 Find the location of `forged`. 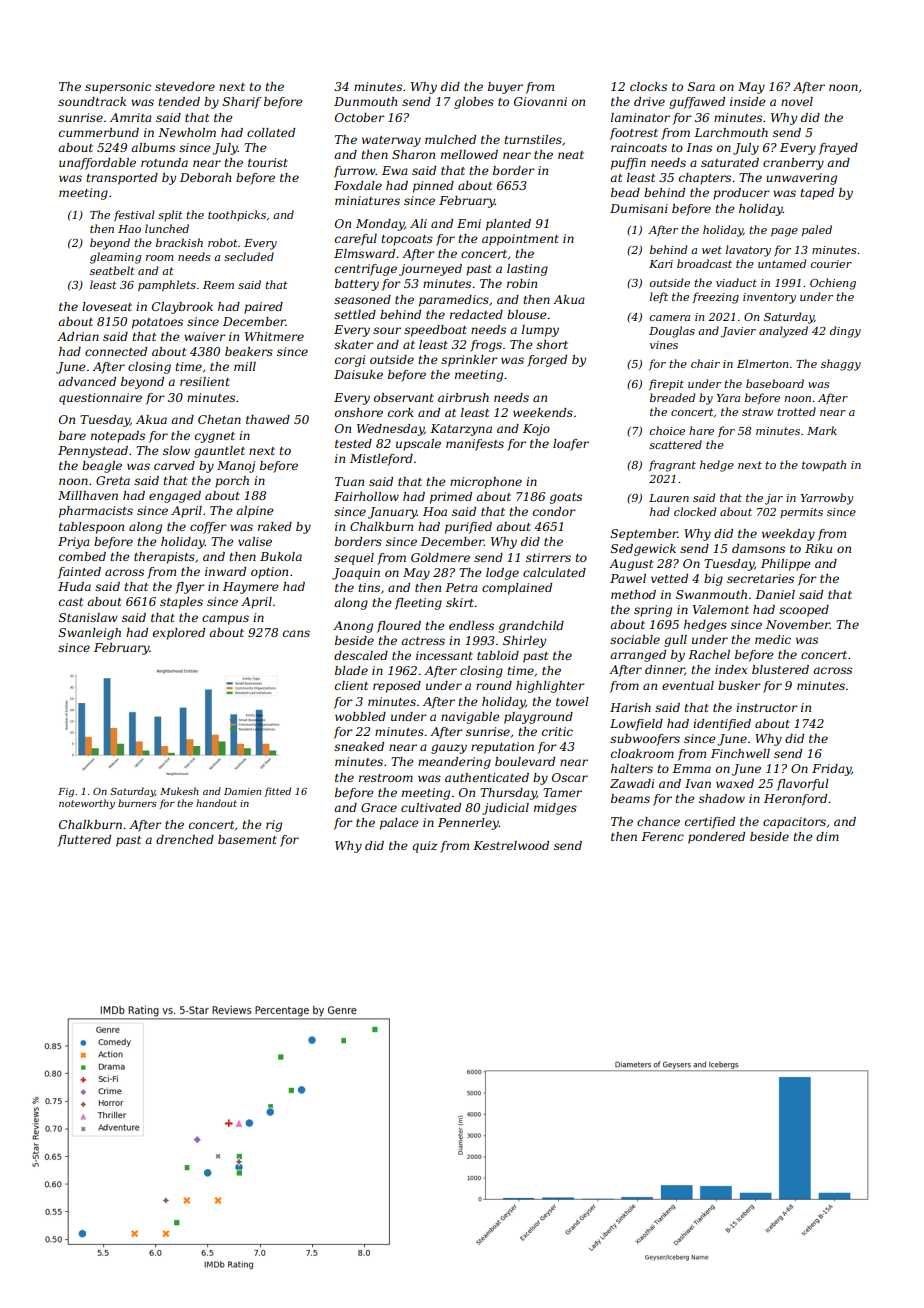

forged is located at coordinates (547, 361).
